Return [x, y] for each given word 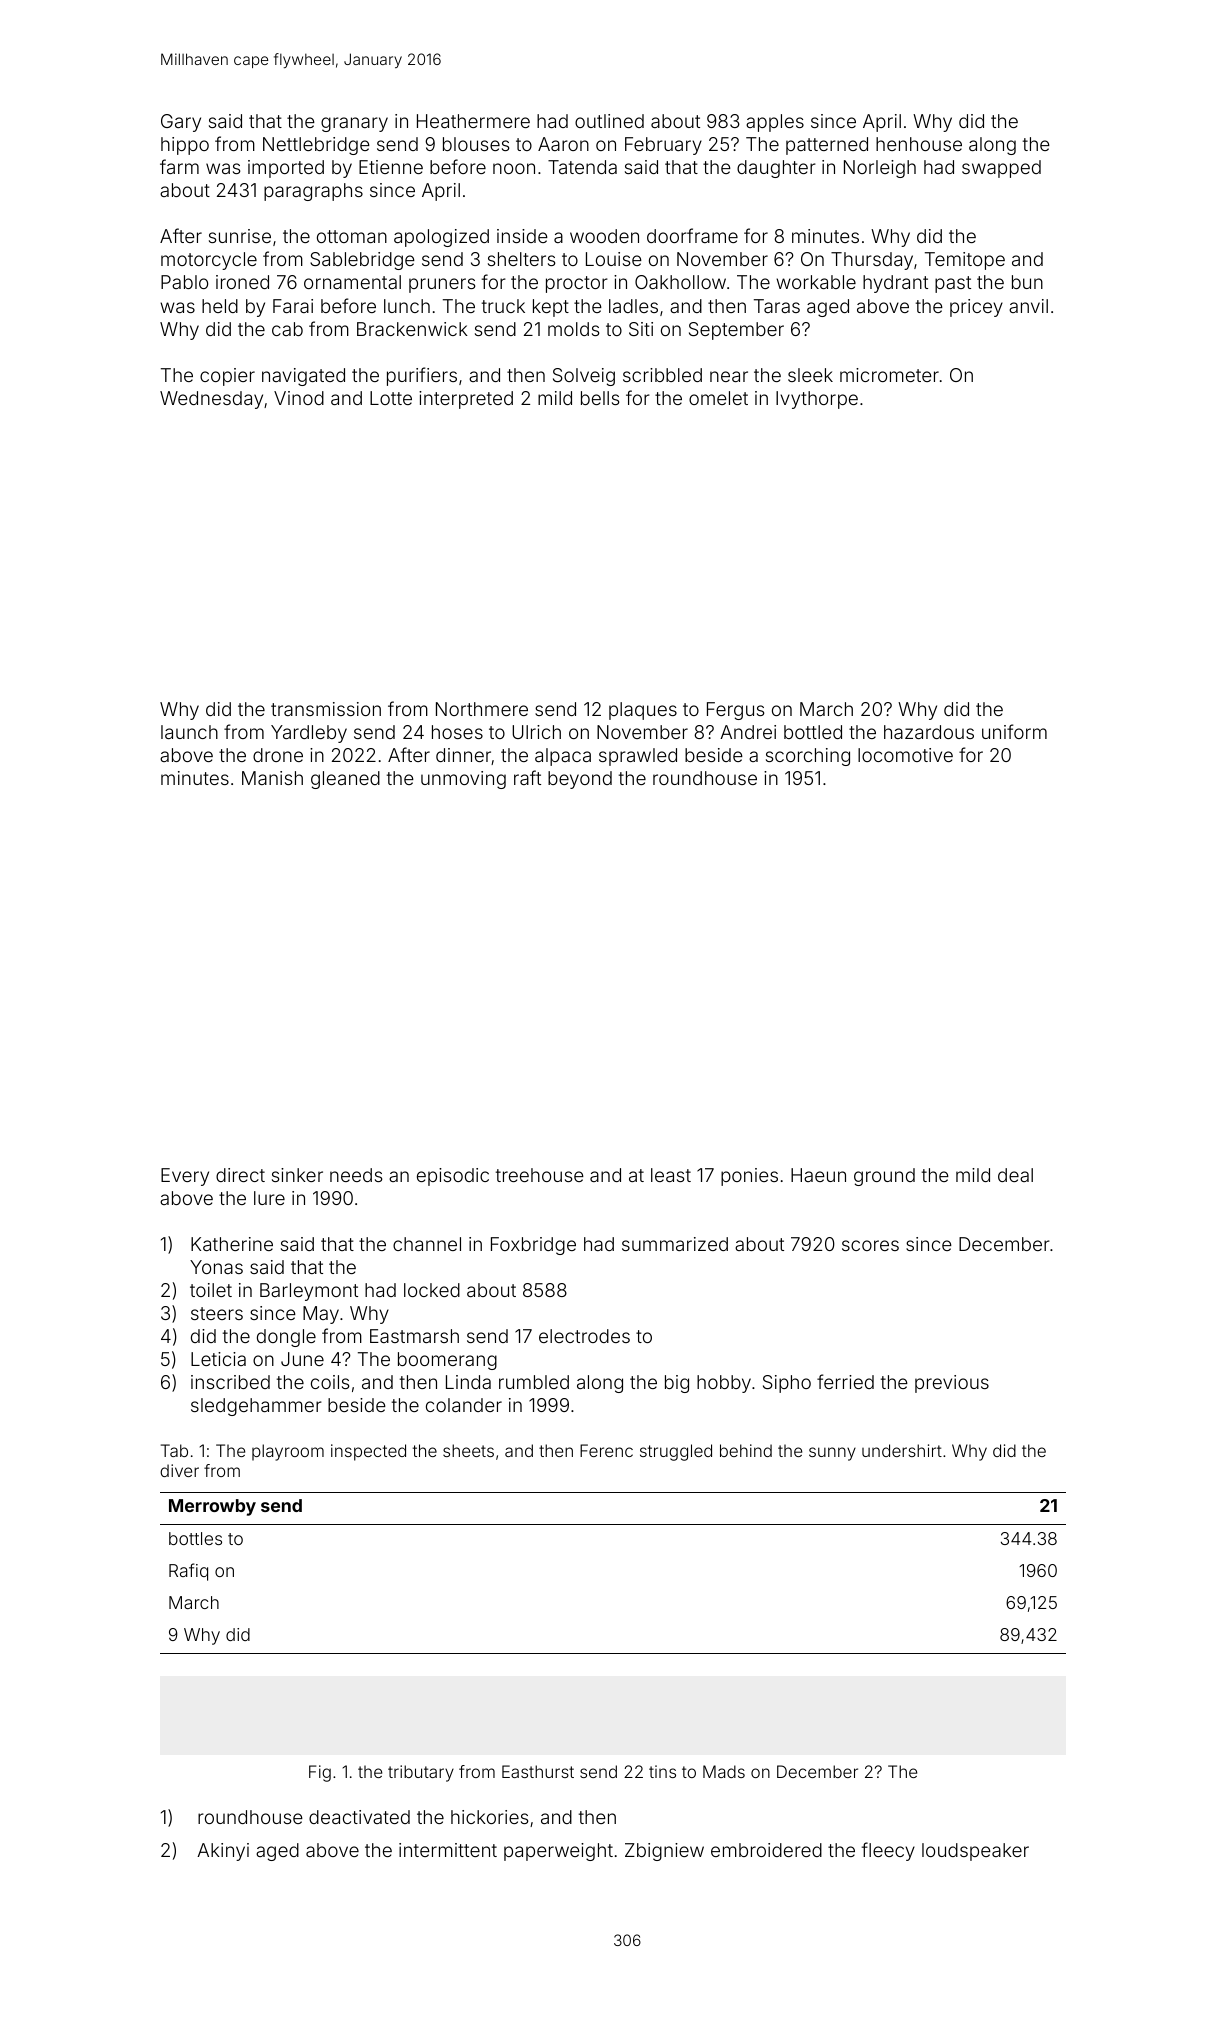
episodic [453, 1177]
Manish [272, 778]
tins [662, 1771]
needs [356, 1175]
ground [884, 1177]
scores [870, 1245]
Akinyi [223, 1852]
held [220, 306]
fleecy [888, 1851]
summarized [675, 1244]
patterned [827, 146]
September [736, 331]
